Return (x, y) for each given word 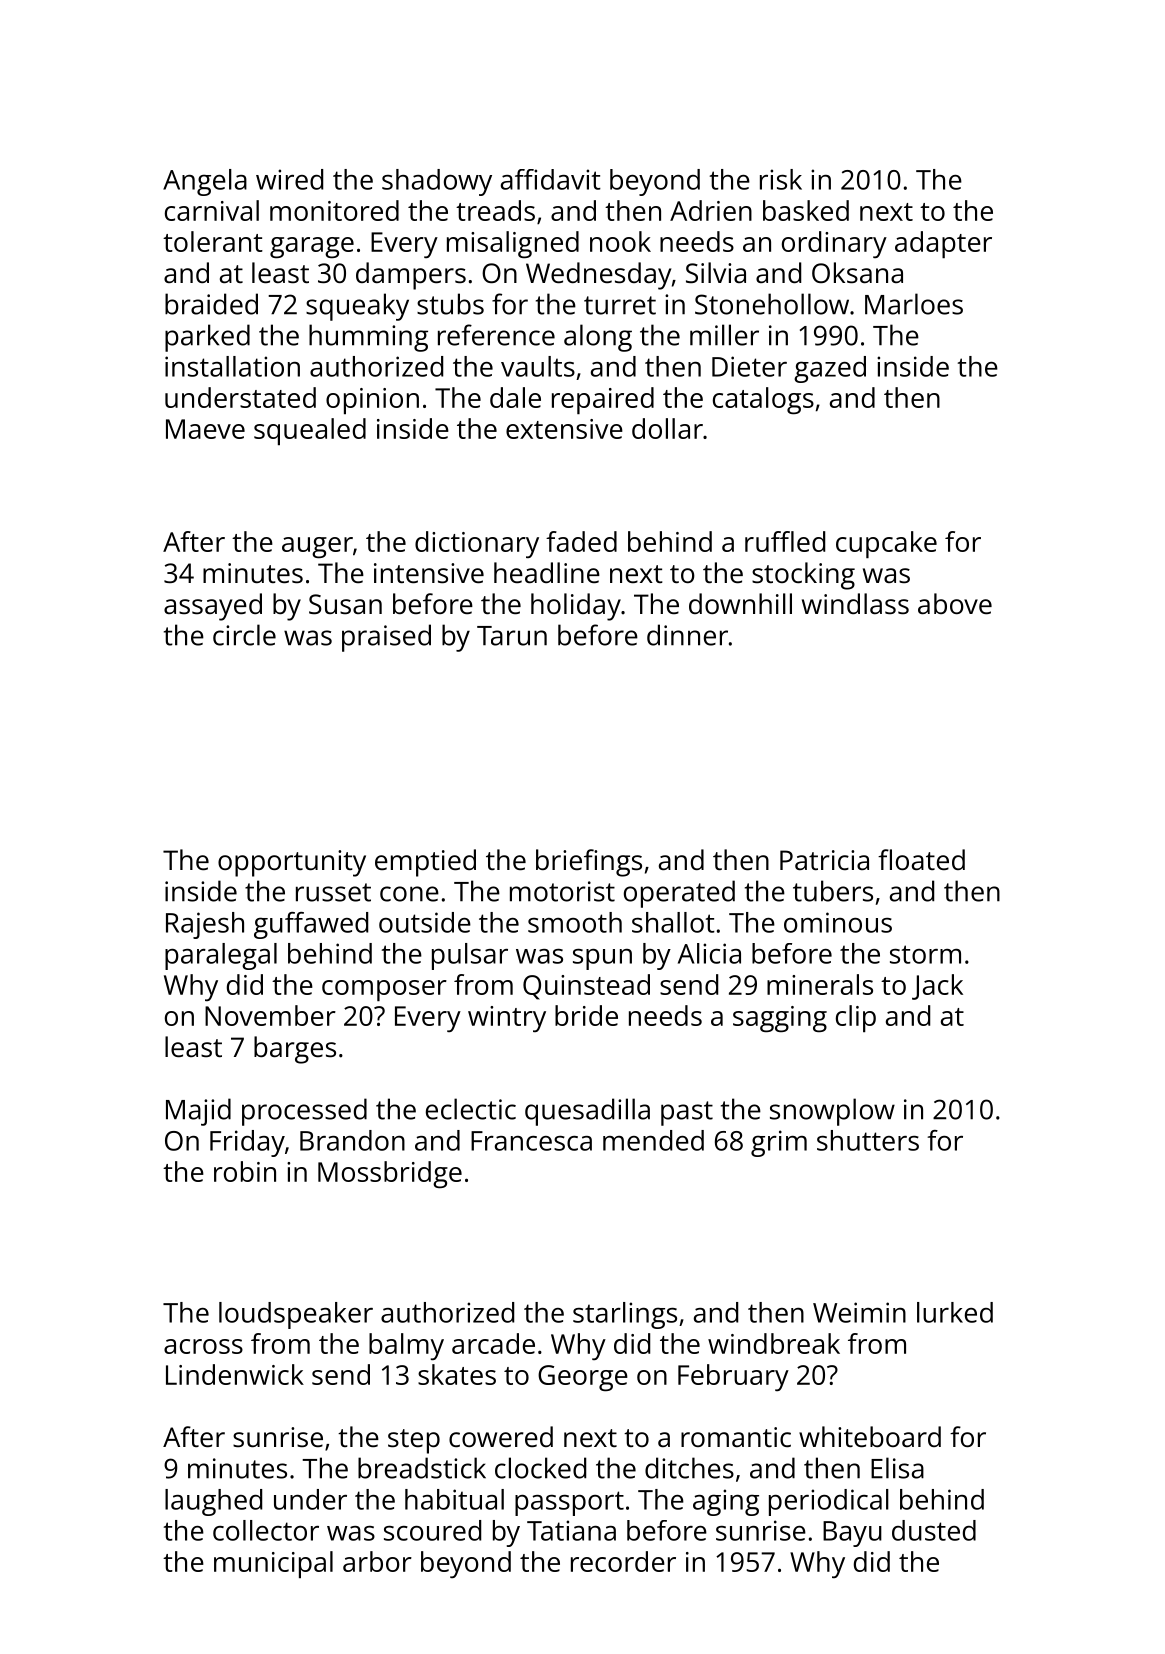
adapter (943, 244)
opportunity (292, 863)
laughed (213, 1502)
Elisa (897, 1468)
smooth (575, 922)
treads (495, 210)
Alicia (709, 953)
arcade (493, 1343)
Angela (205, 182)
